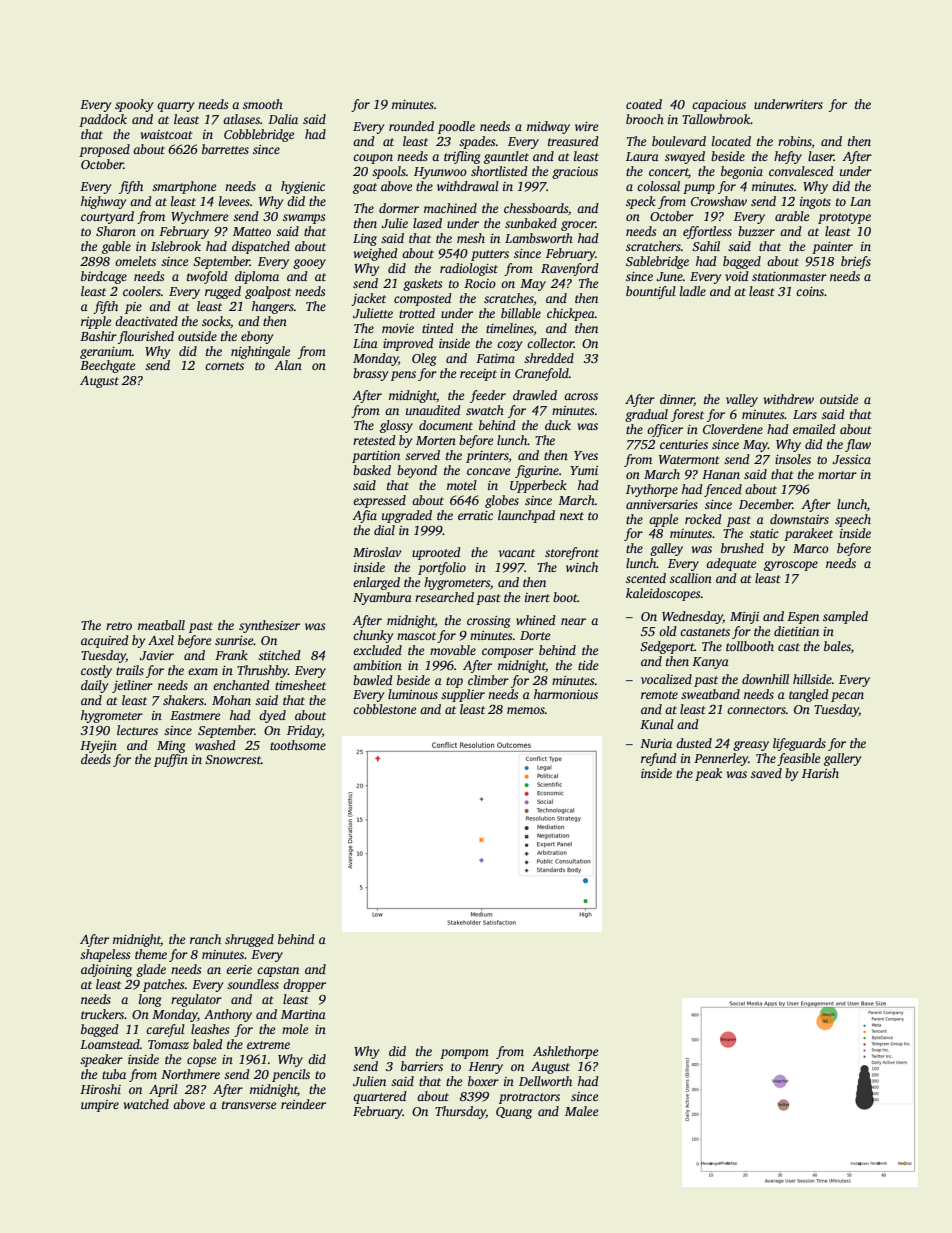  I want to click on robins, so click(795, 141).
